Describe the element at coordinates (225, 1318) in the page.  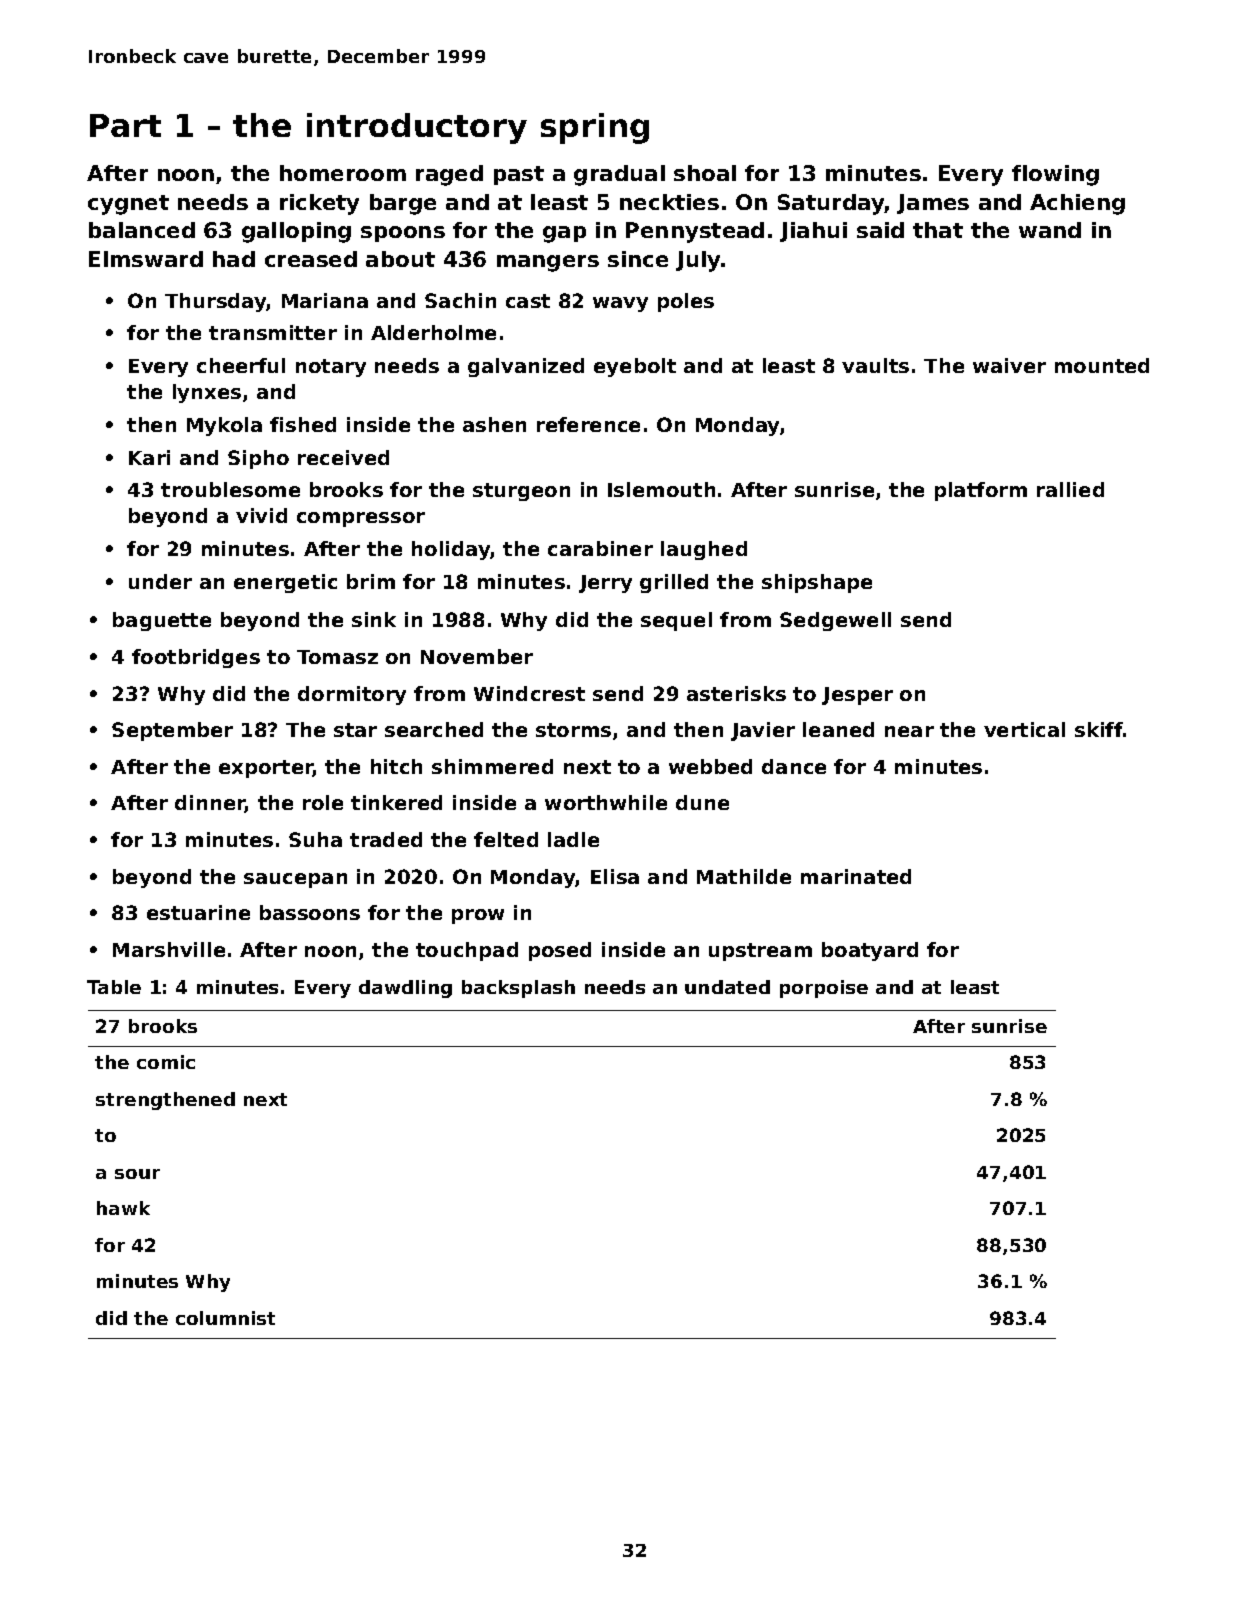
I see `columnist` at that location.
